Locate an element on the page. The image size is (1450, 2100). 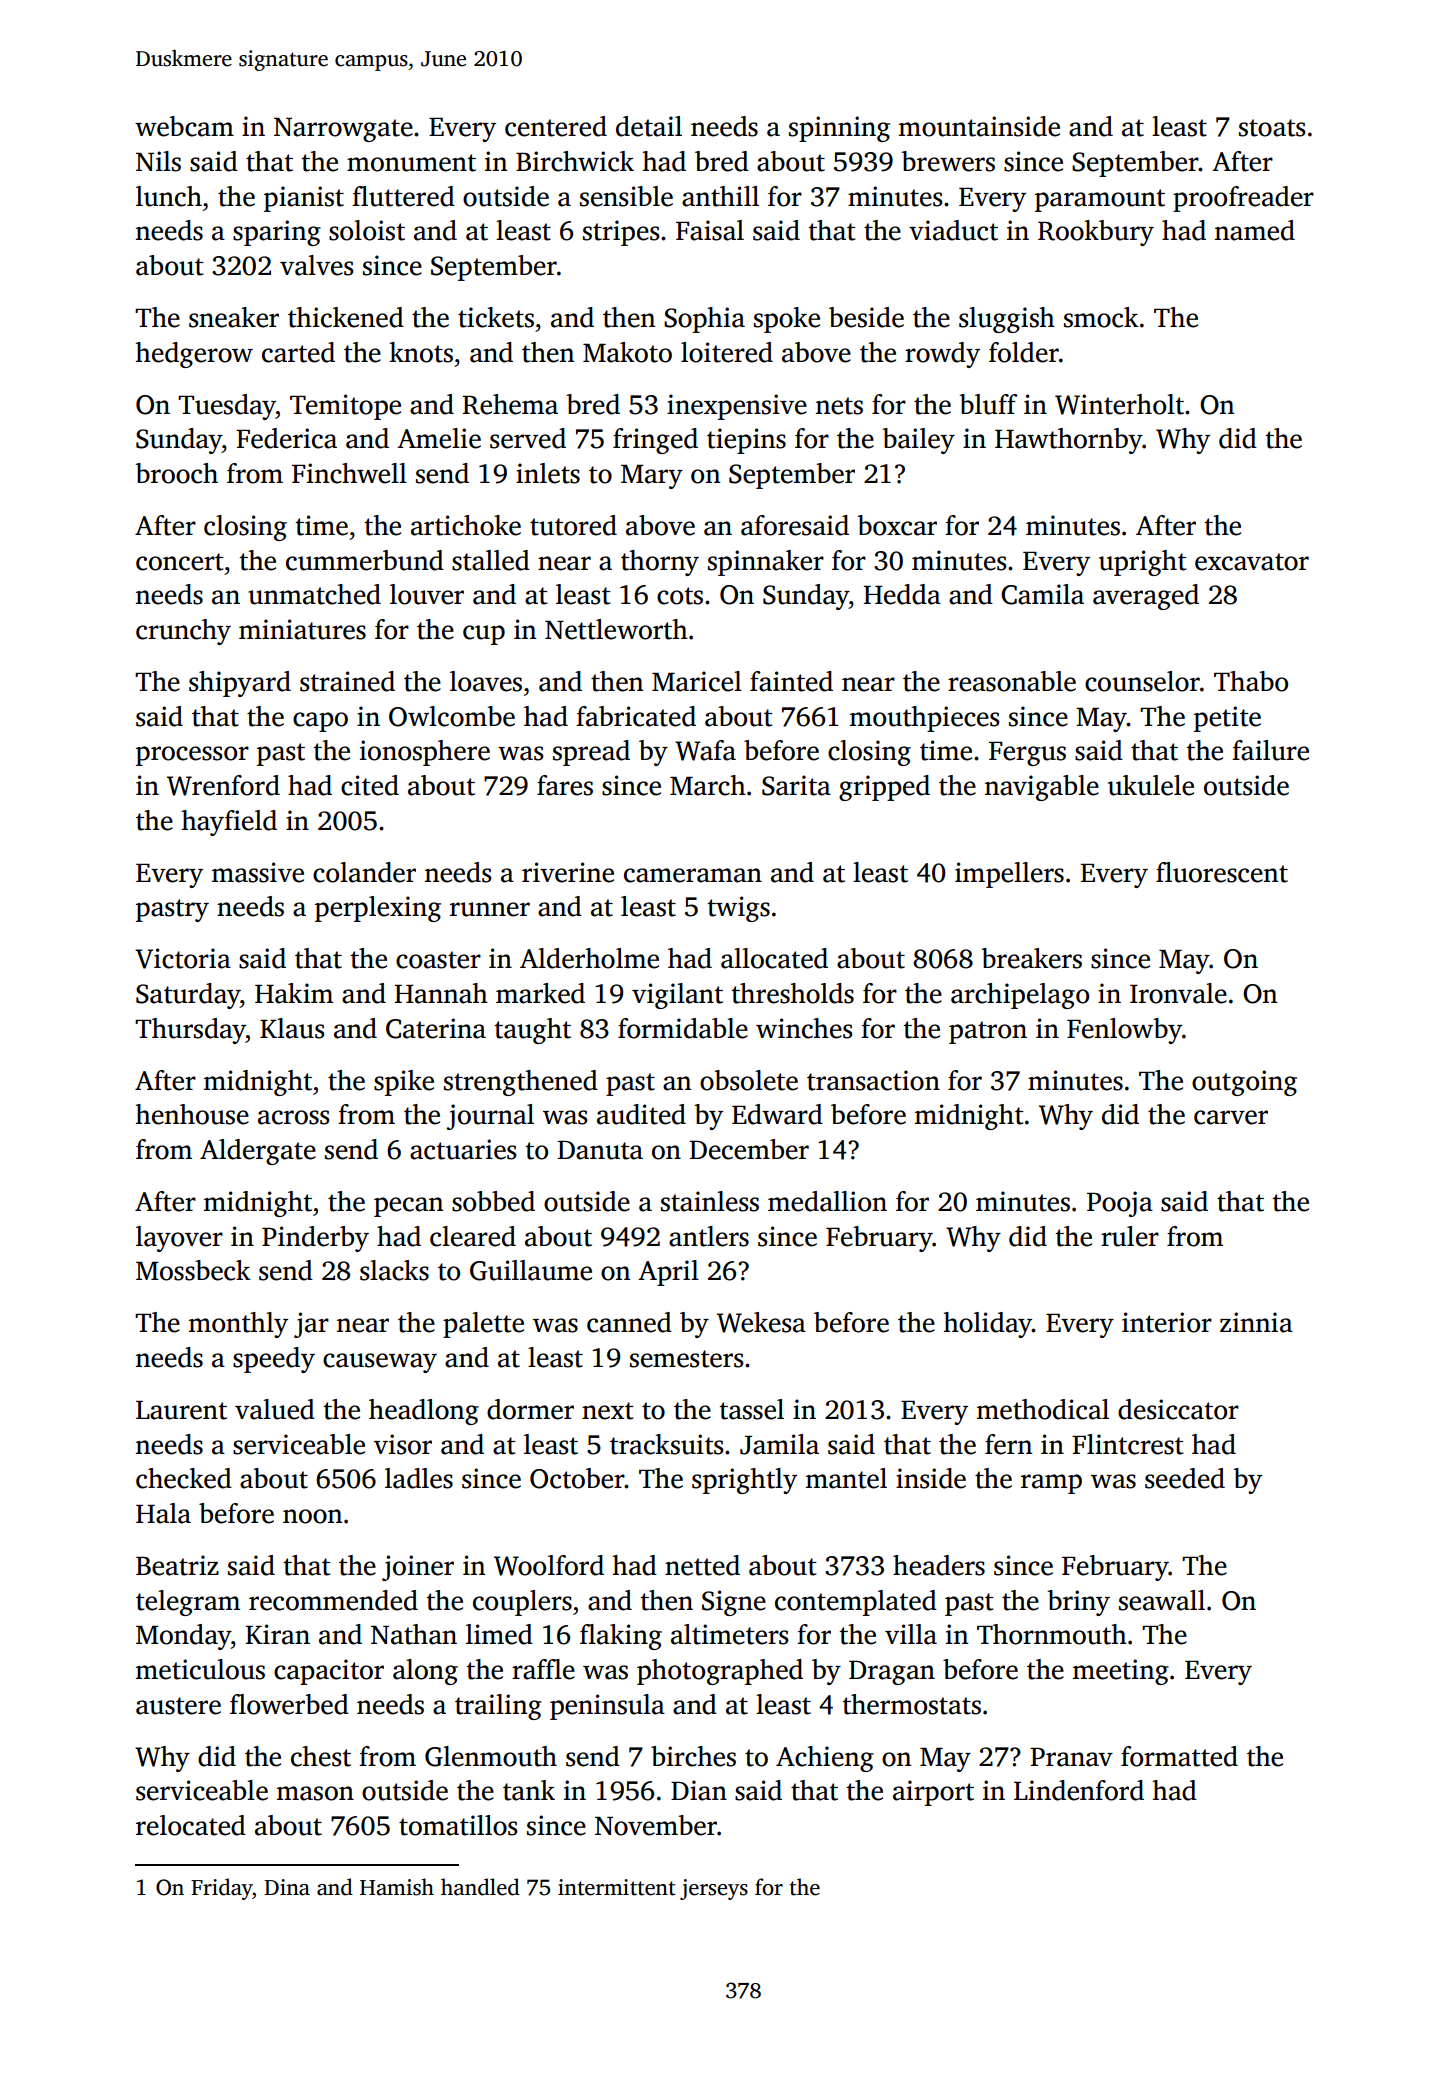
speedy is located at coordinates (274, 1360).
